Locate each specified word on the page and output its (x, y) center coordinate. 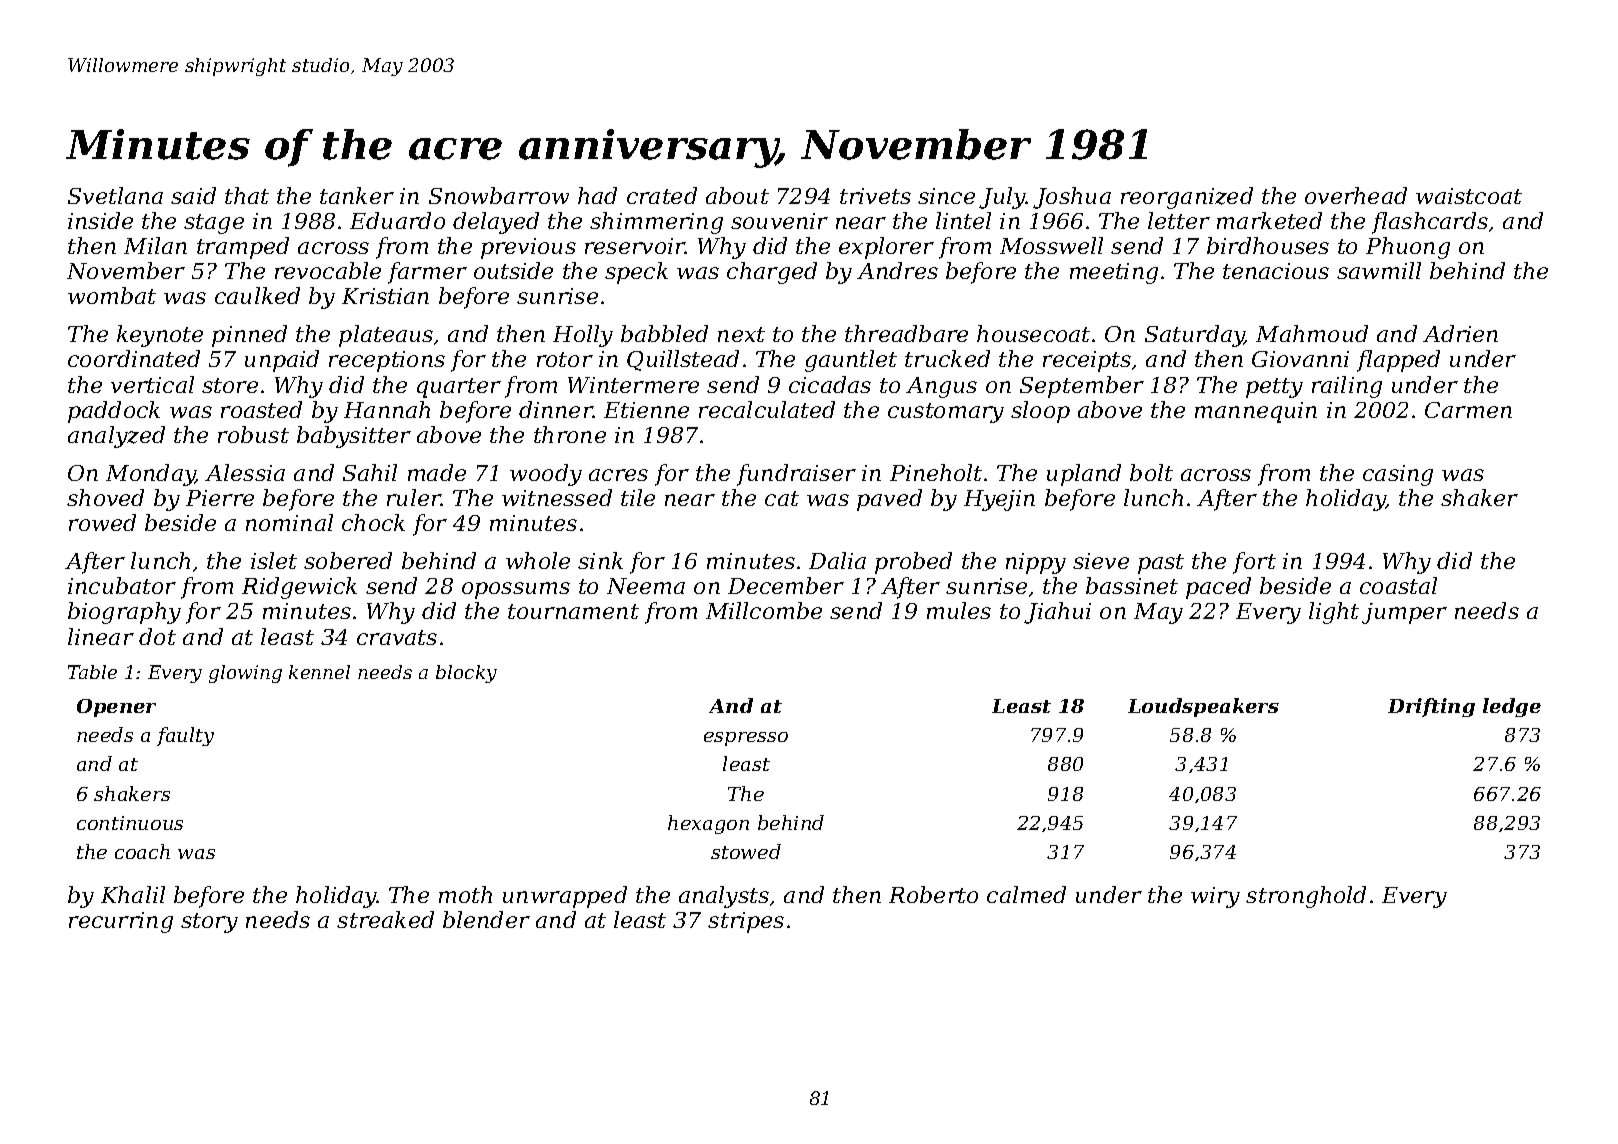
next (741, 334)
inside (100, 220)
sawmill (1379, 270)
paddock (114, 412)
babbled (664, 333)
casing (1398, 475)
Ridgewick (299, 588)
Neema (646, 586)
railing (1347, 387)
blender (486, 919)
